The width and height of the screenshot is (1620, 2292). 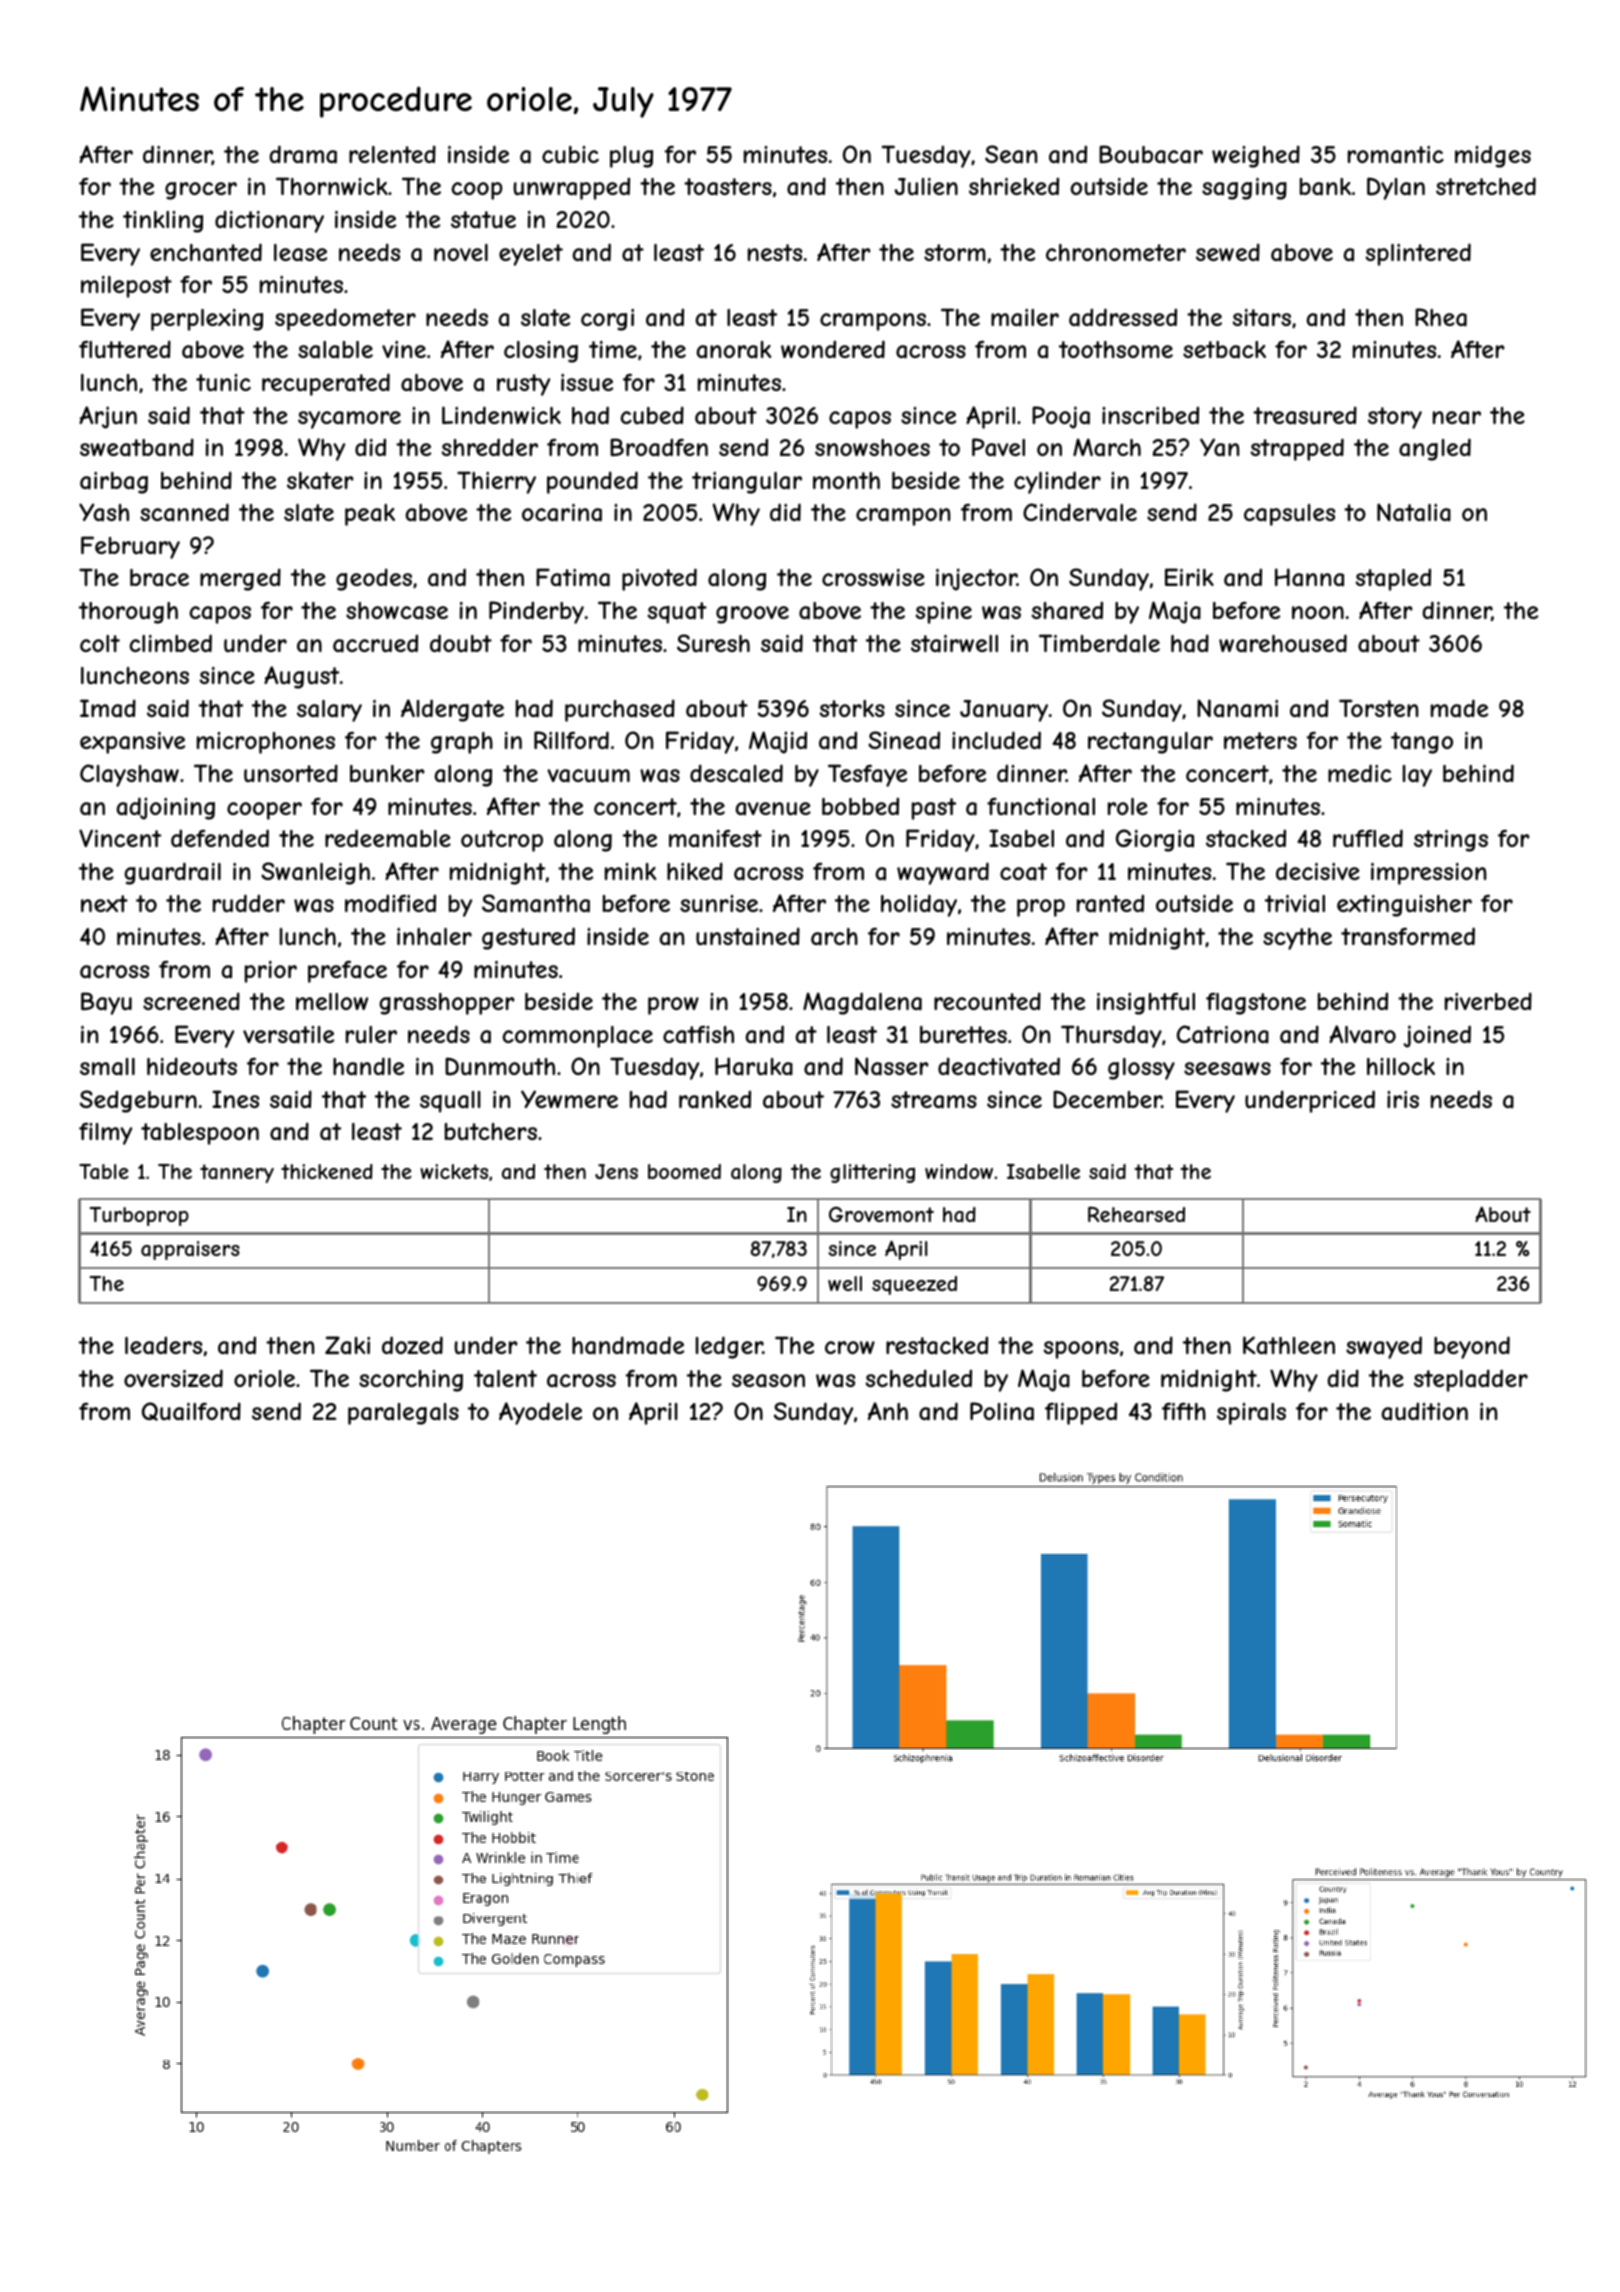 What do you see at coordinates (392, 154) in the screenshot?
I see `relented` at bounding box center [392, 154].
